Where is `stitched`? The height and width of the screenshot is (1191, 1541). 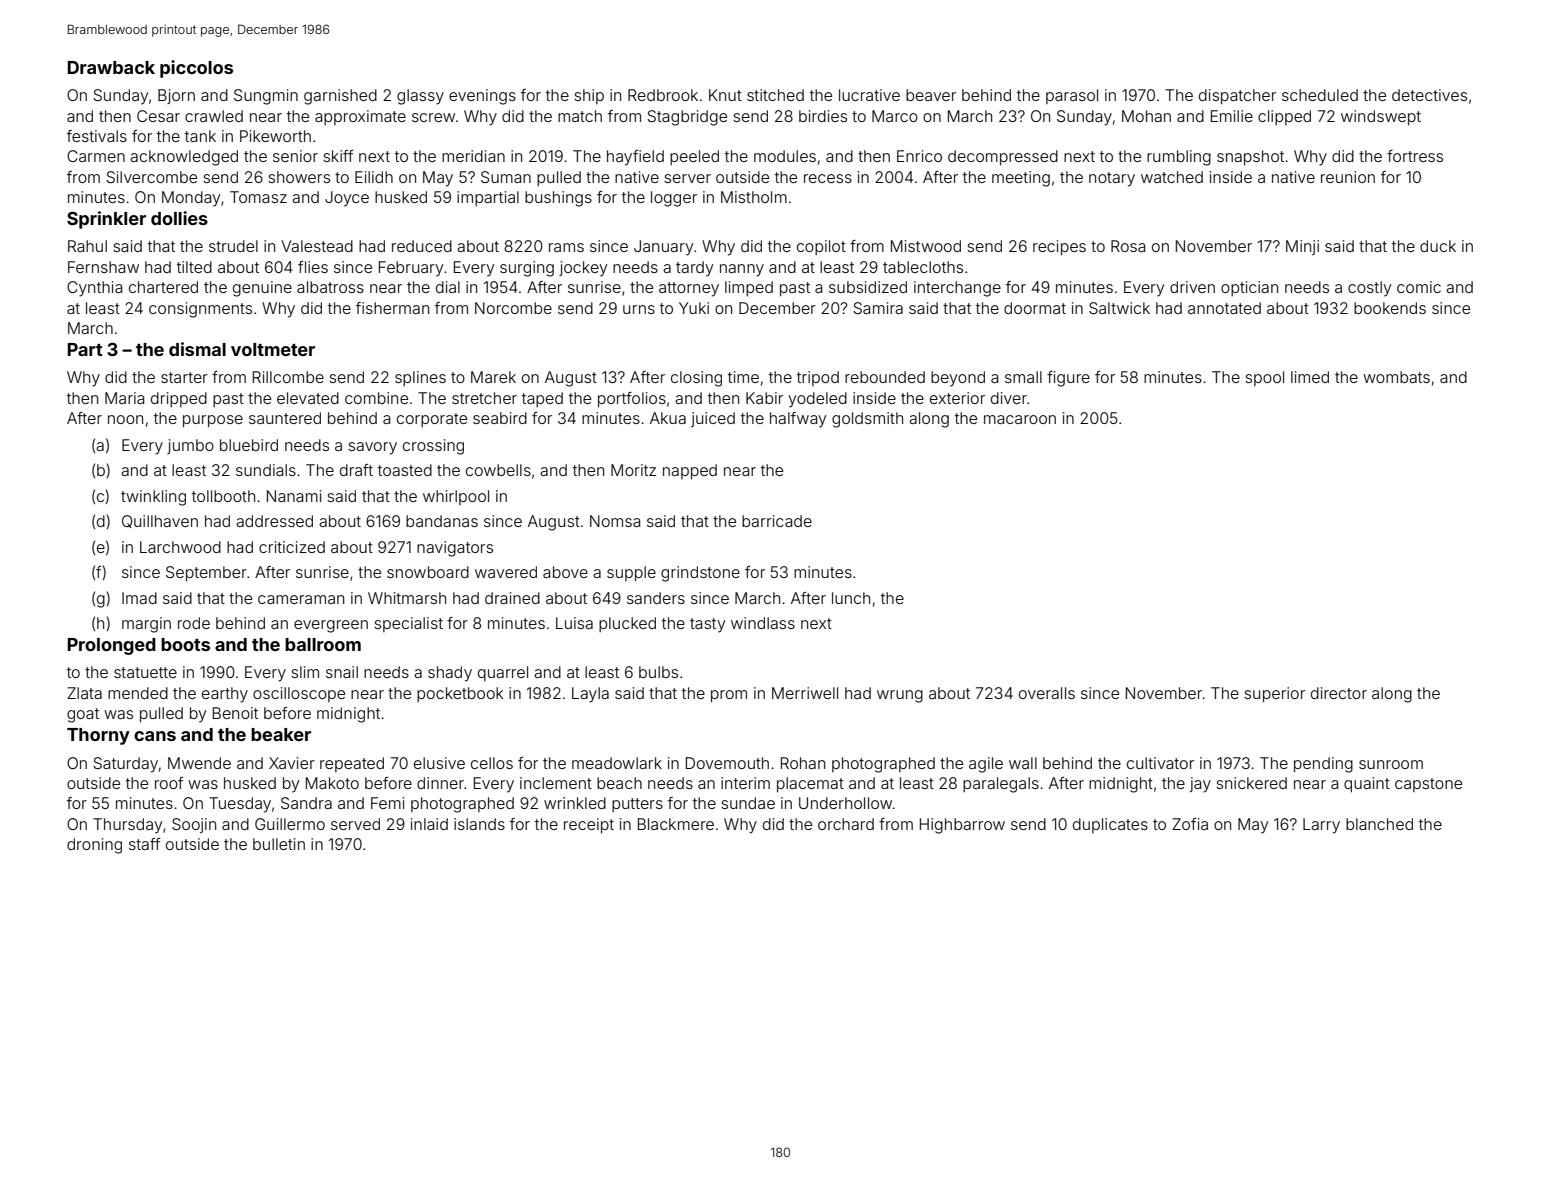
stitched is located at coordinates (775, 95).
